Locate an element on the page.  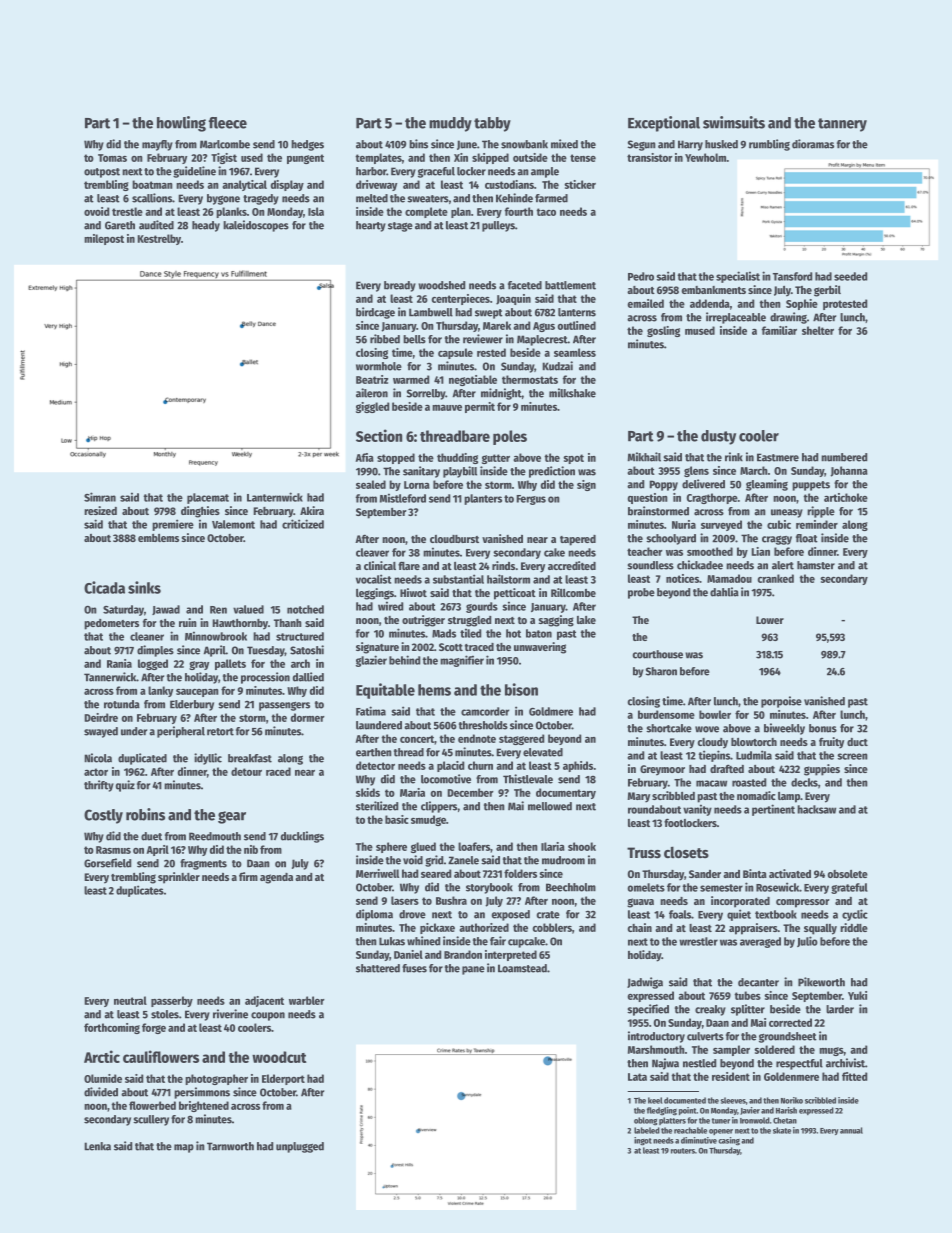
hearty is located at coordinates (371, 226).
